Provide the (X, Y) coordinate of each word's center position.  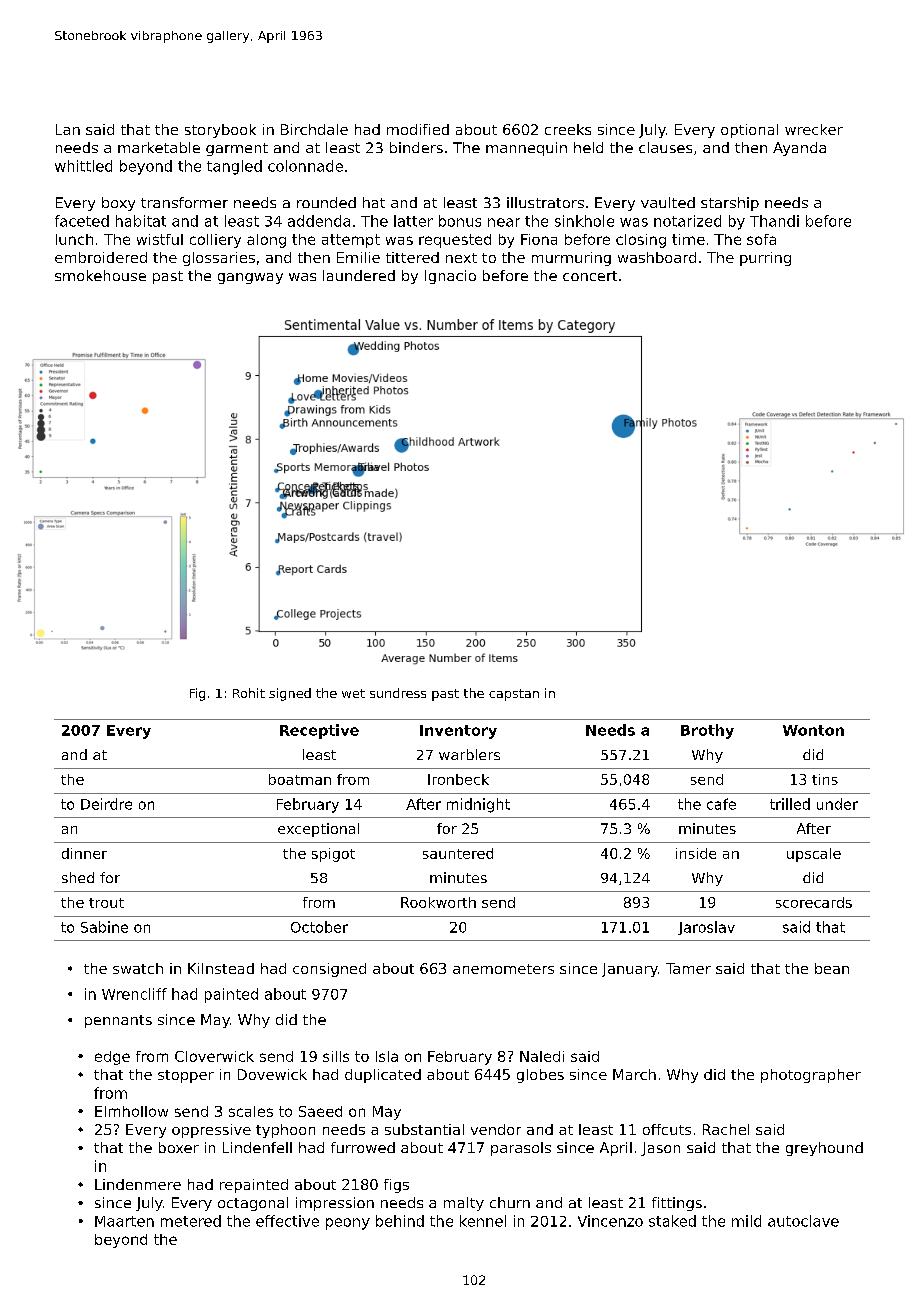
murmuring (571, 259)
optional (749, 131)
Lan (68, 129)
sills (336, 1056)
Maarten (124, 1221)
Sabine (104, 927)
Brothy (707, 731)
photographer (811, 1076)
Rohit (249, 693)
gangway (250, 278)
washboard (657, 257)
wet (353, 693)
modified (418, 129)
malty (464, 1204)
